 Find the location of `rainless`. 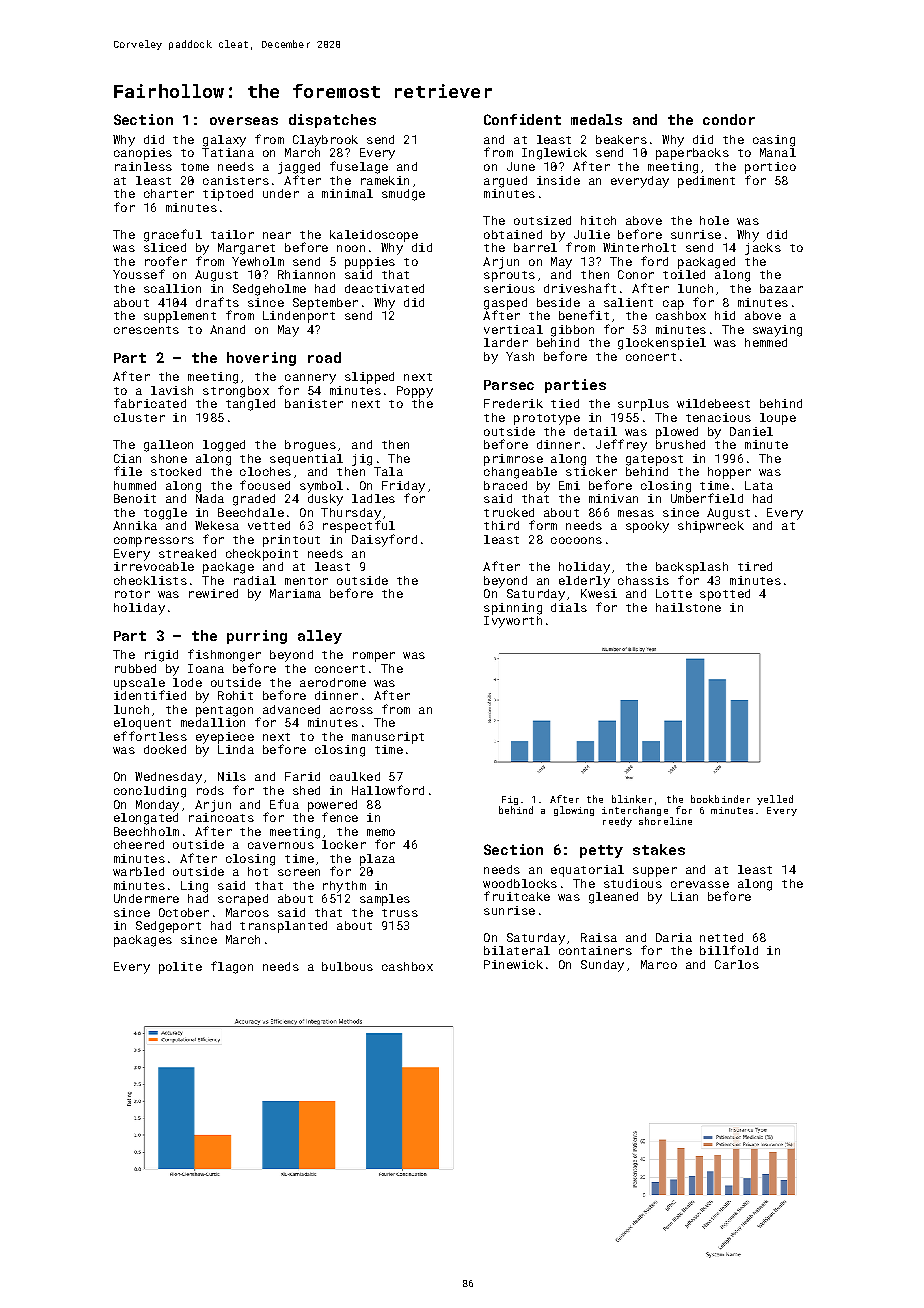

rainless is located at coordinates (143, 166).
